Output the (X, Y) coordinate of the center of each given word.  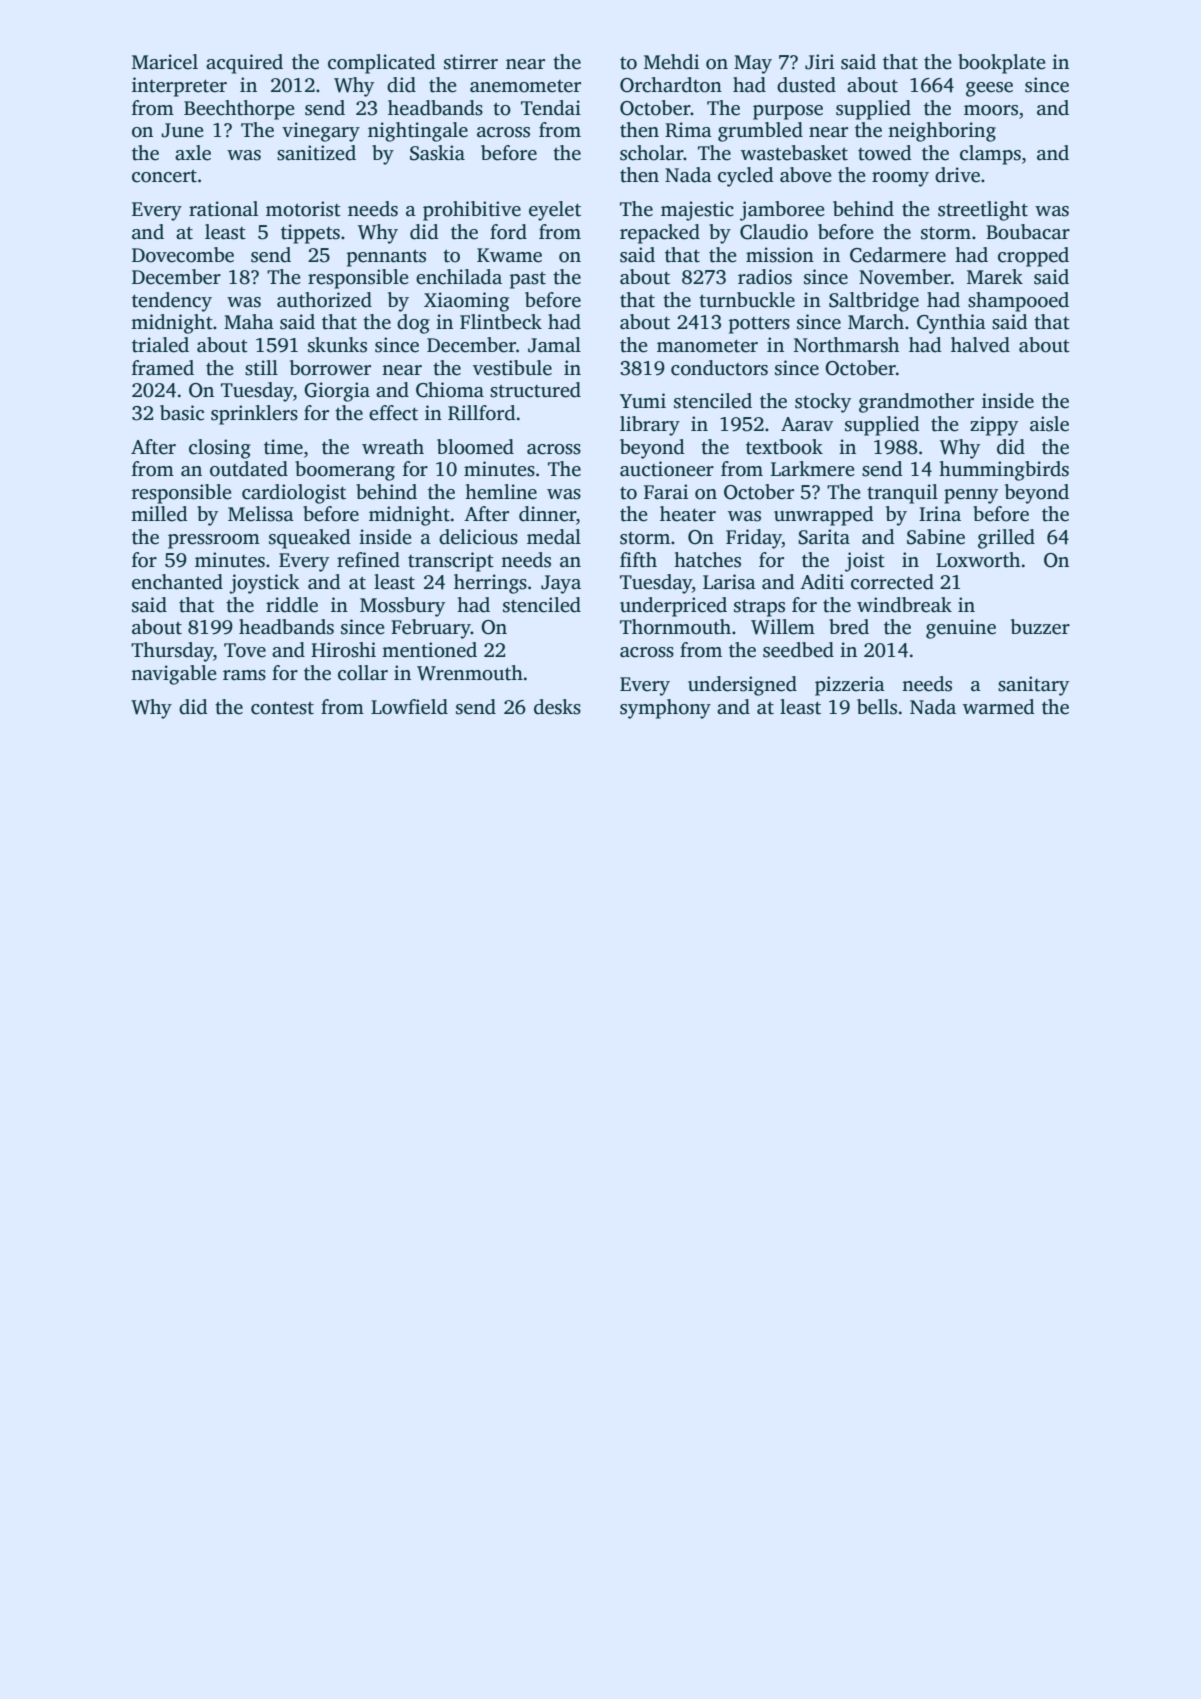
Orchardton (671, 85)
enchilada (459, 277)
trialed (160, 345)
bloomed (475, 447)
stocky (823, 403)
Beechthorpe (239, 110)
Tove (245, 650)
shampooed (1018, 302)
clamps (990, 155)
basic (182, 413)
